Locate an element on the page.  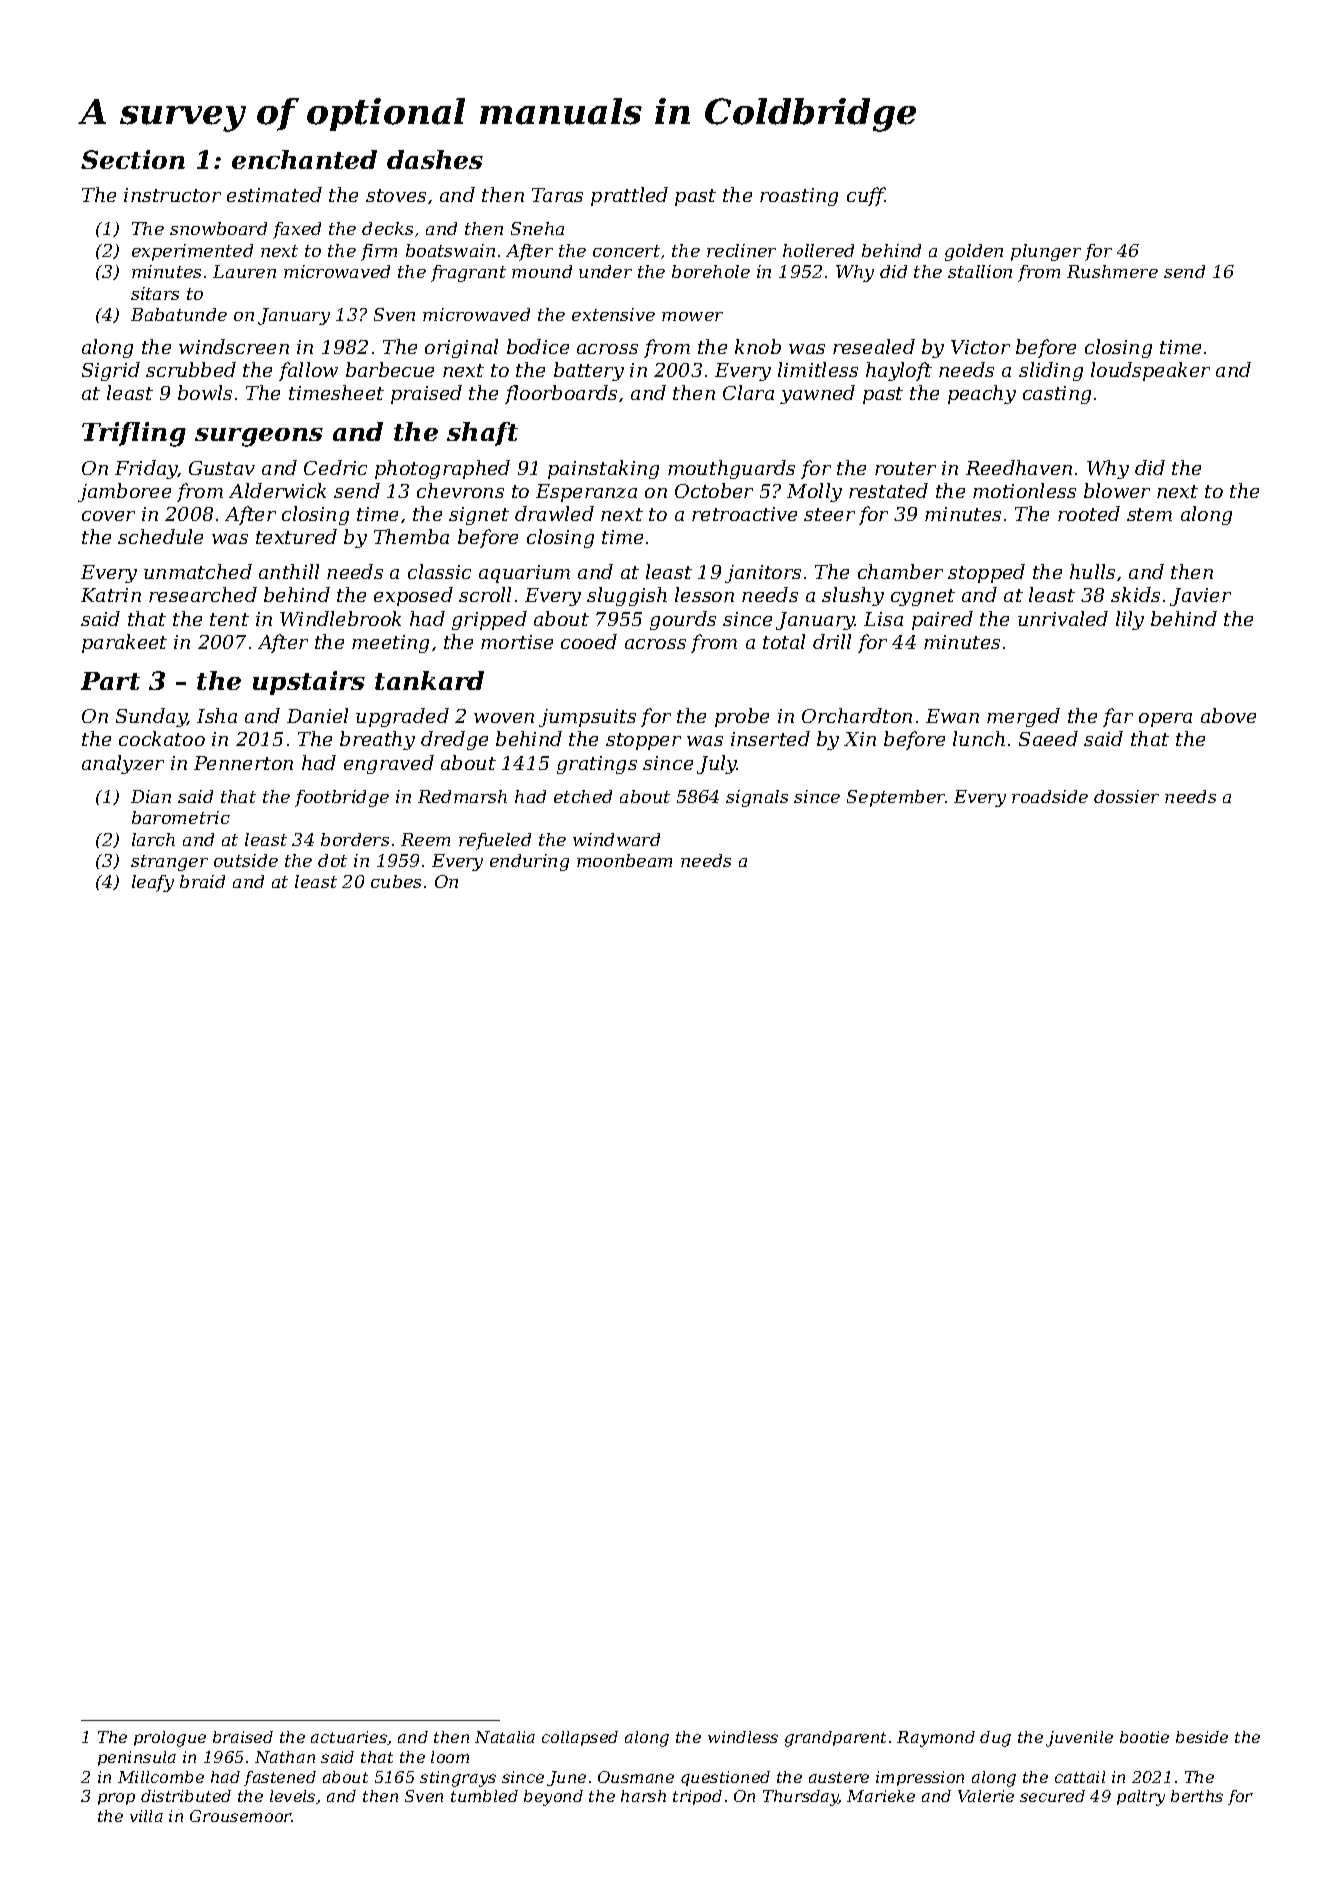
roasting is located at coordinates (799, 197).
